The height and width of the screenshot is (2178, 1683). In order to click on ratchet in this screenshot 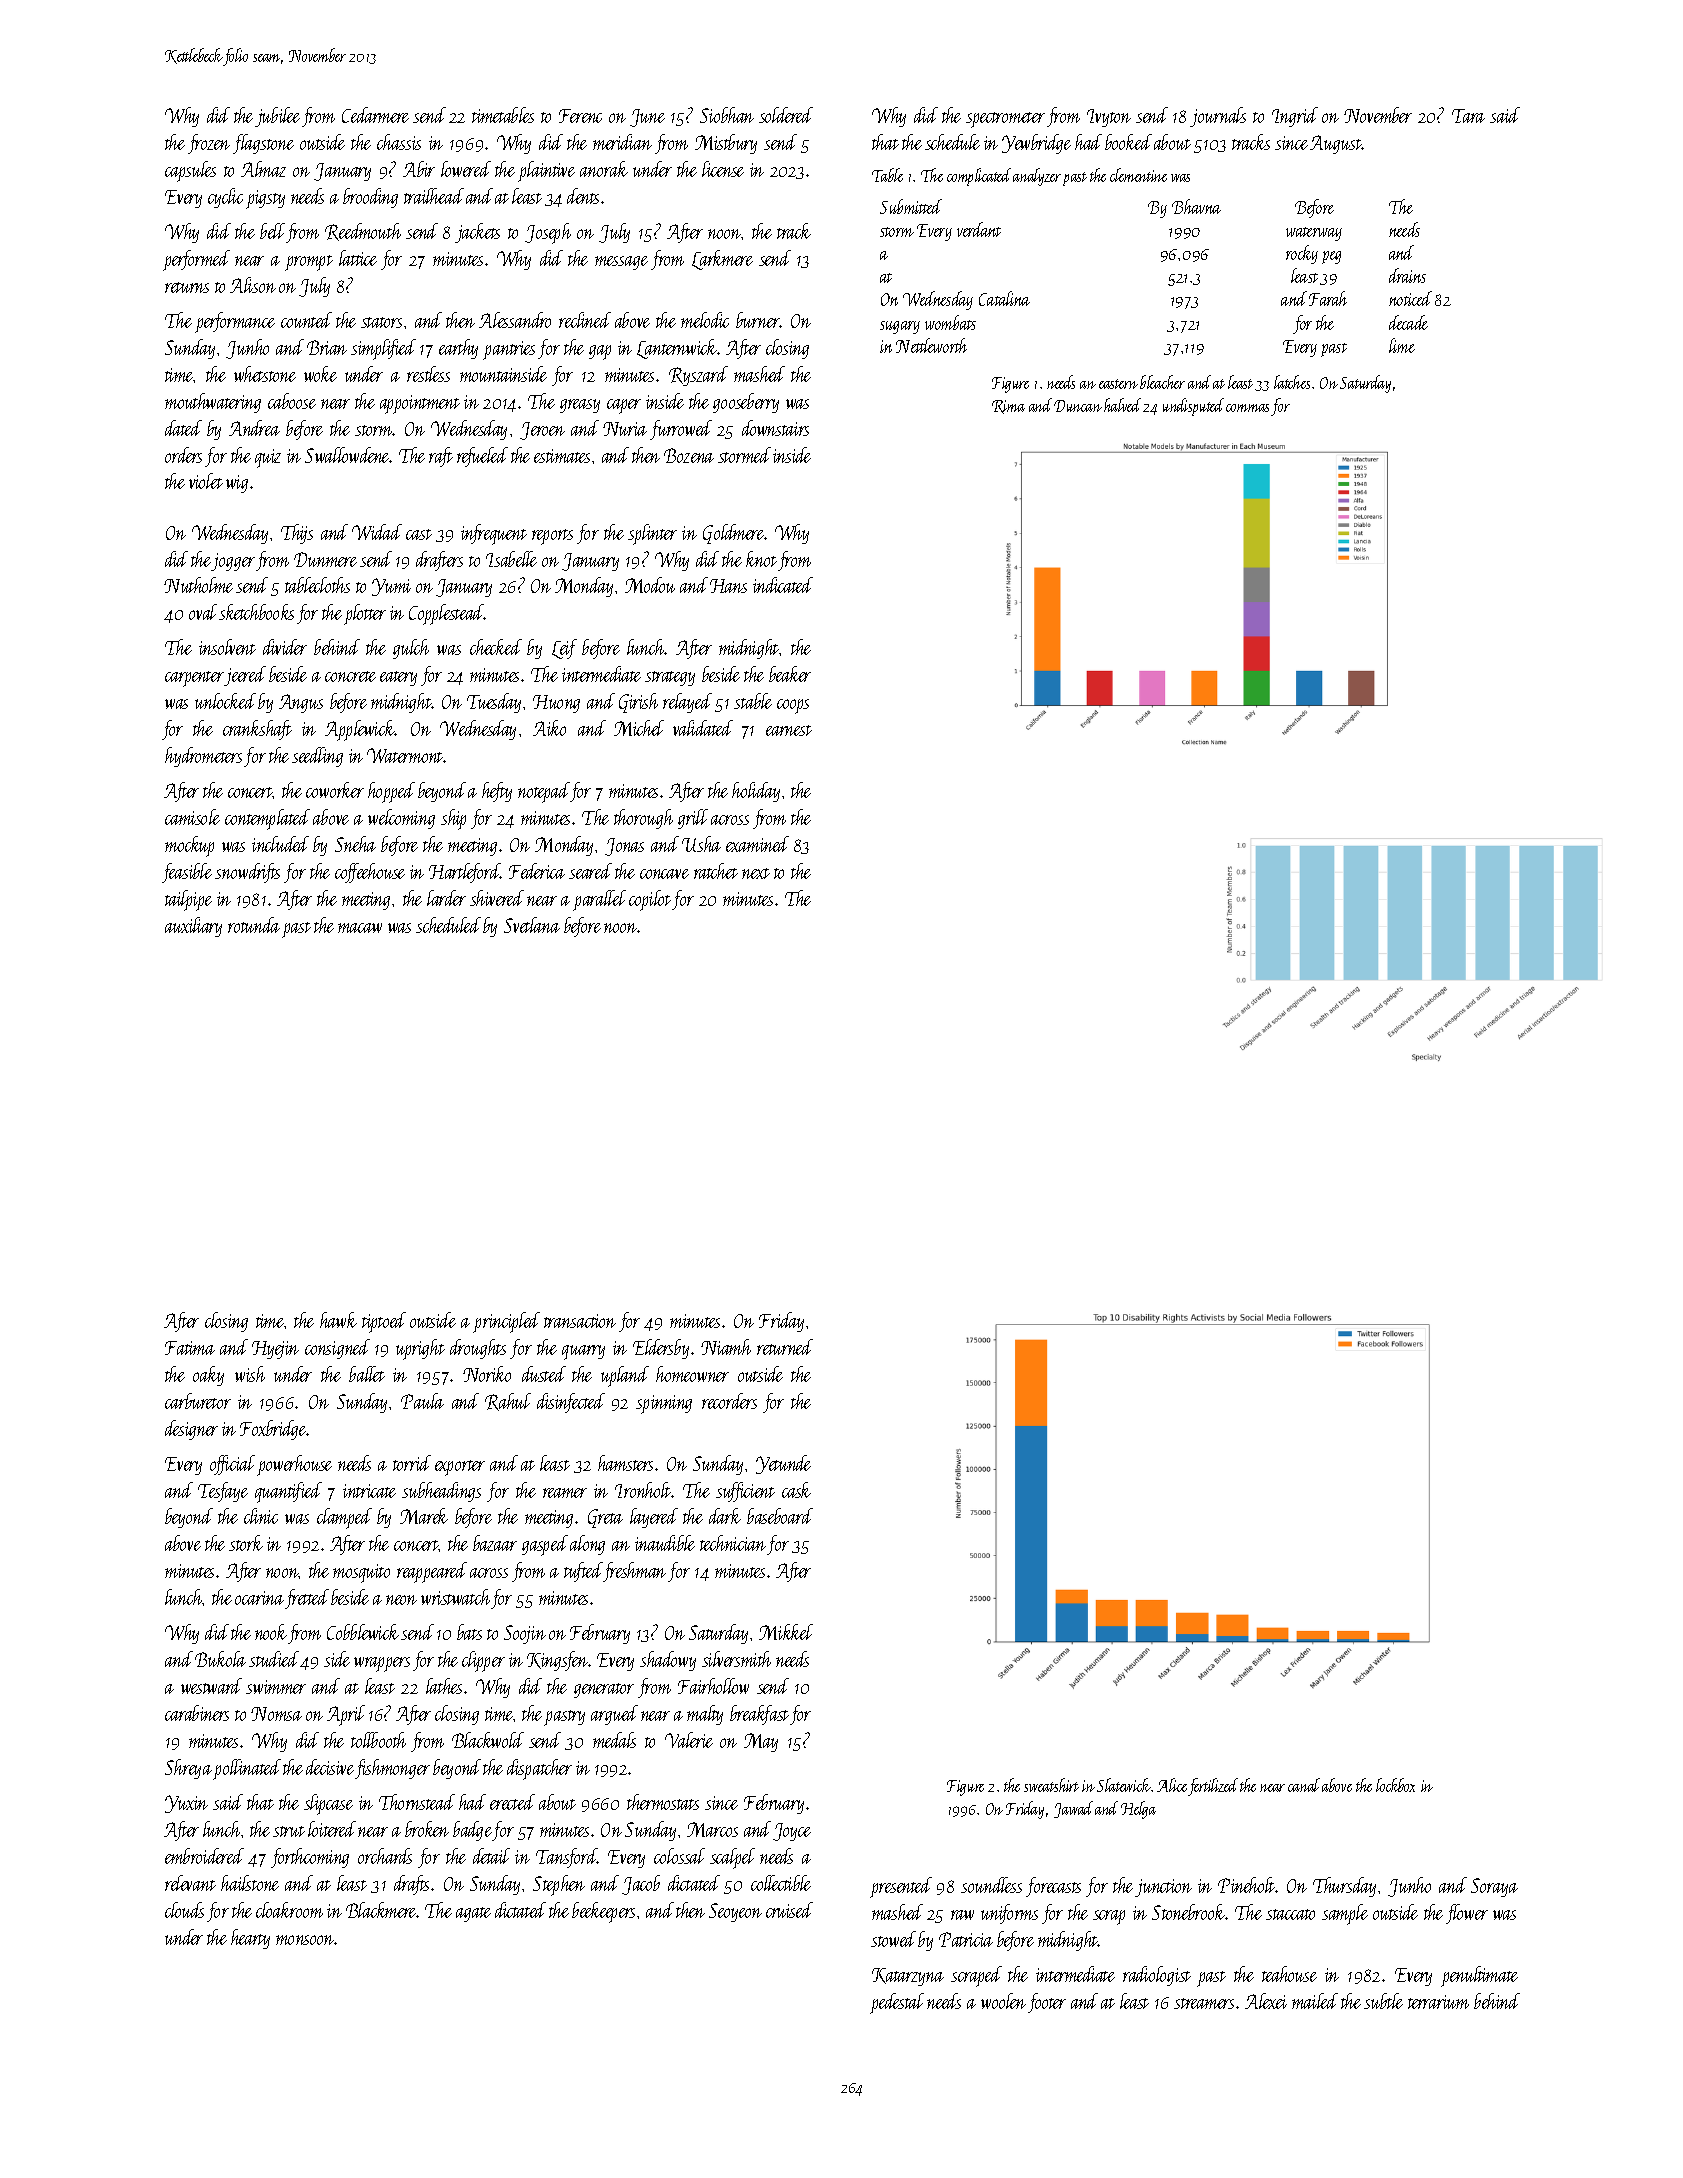, I will do `click(716, 871)`.
